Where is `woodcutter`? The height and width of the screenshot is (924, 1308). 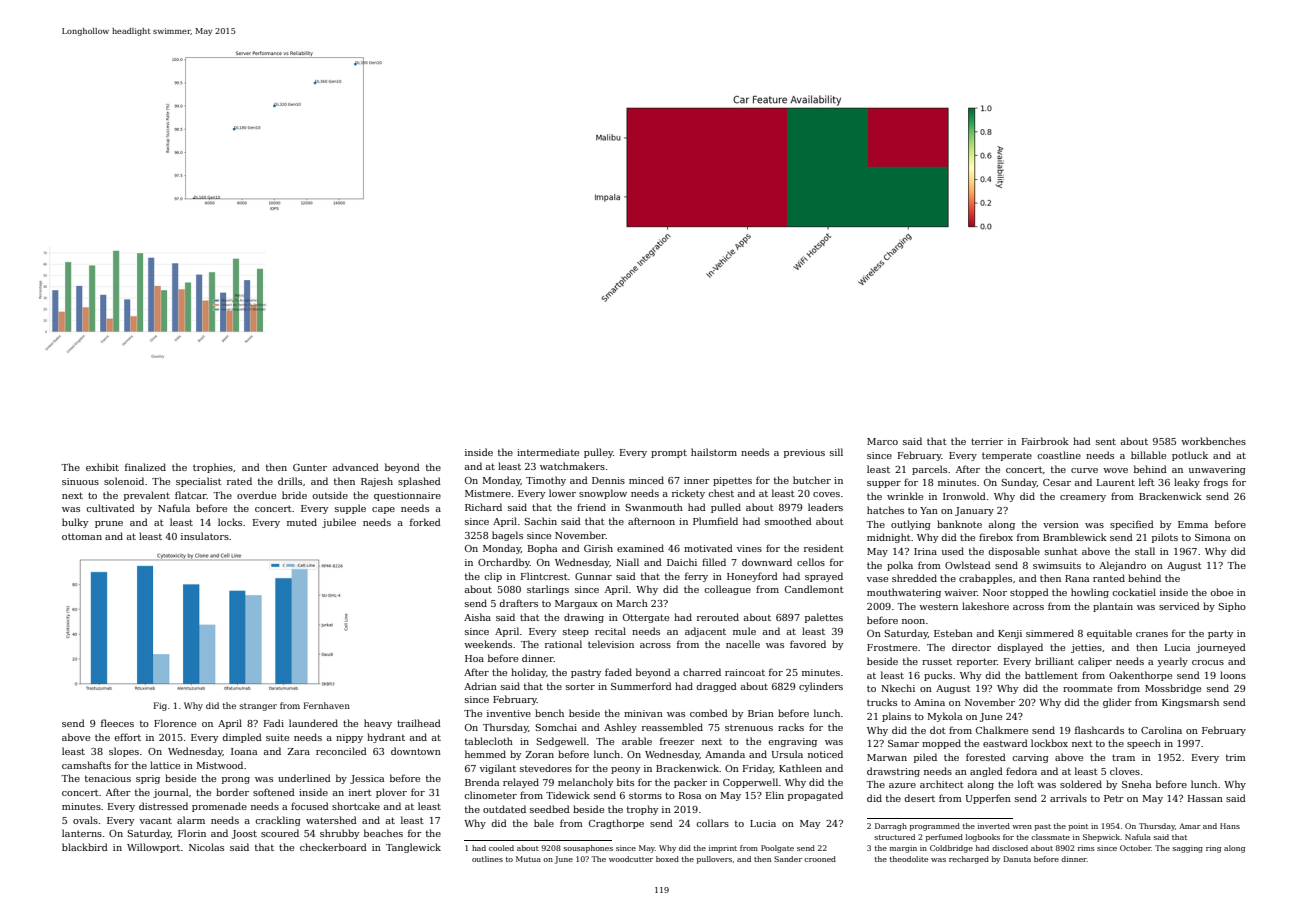 woodcutter is located at coordinates (631, 859).
